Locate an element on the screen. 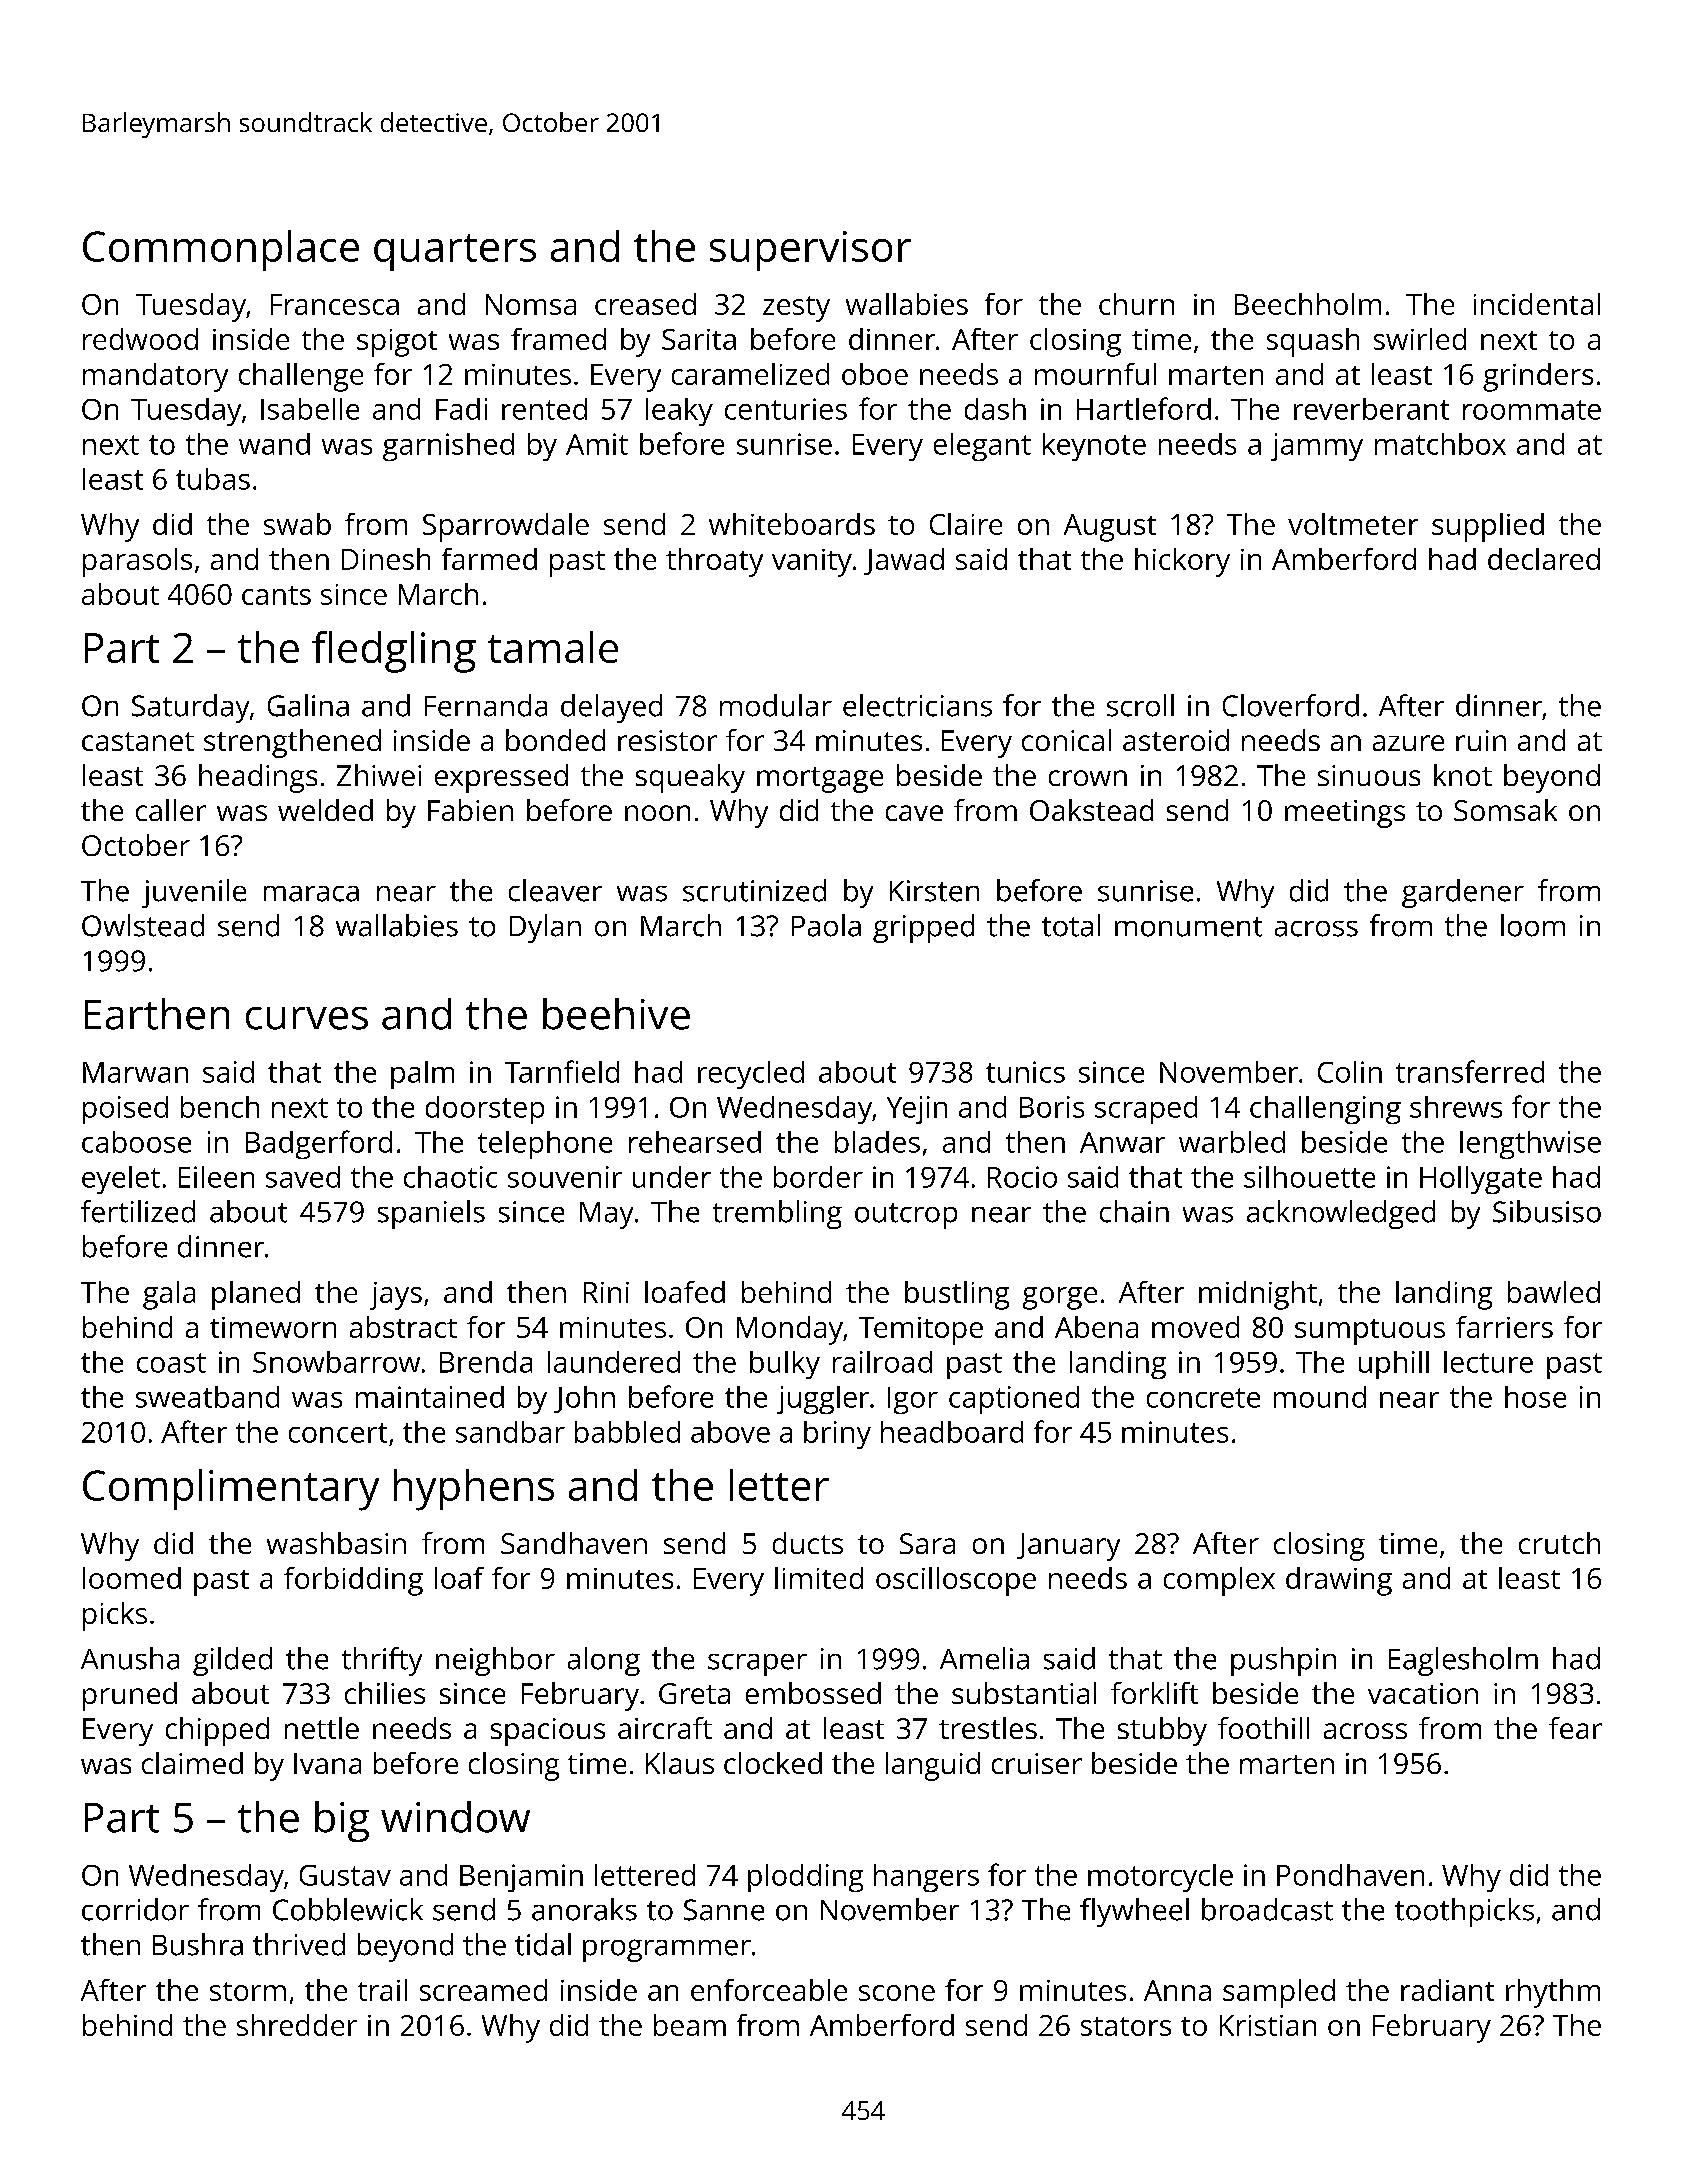  grinders is located at coordinates (1538, 377).
